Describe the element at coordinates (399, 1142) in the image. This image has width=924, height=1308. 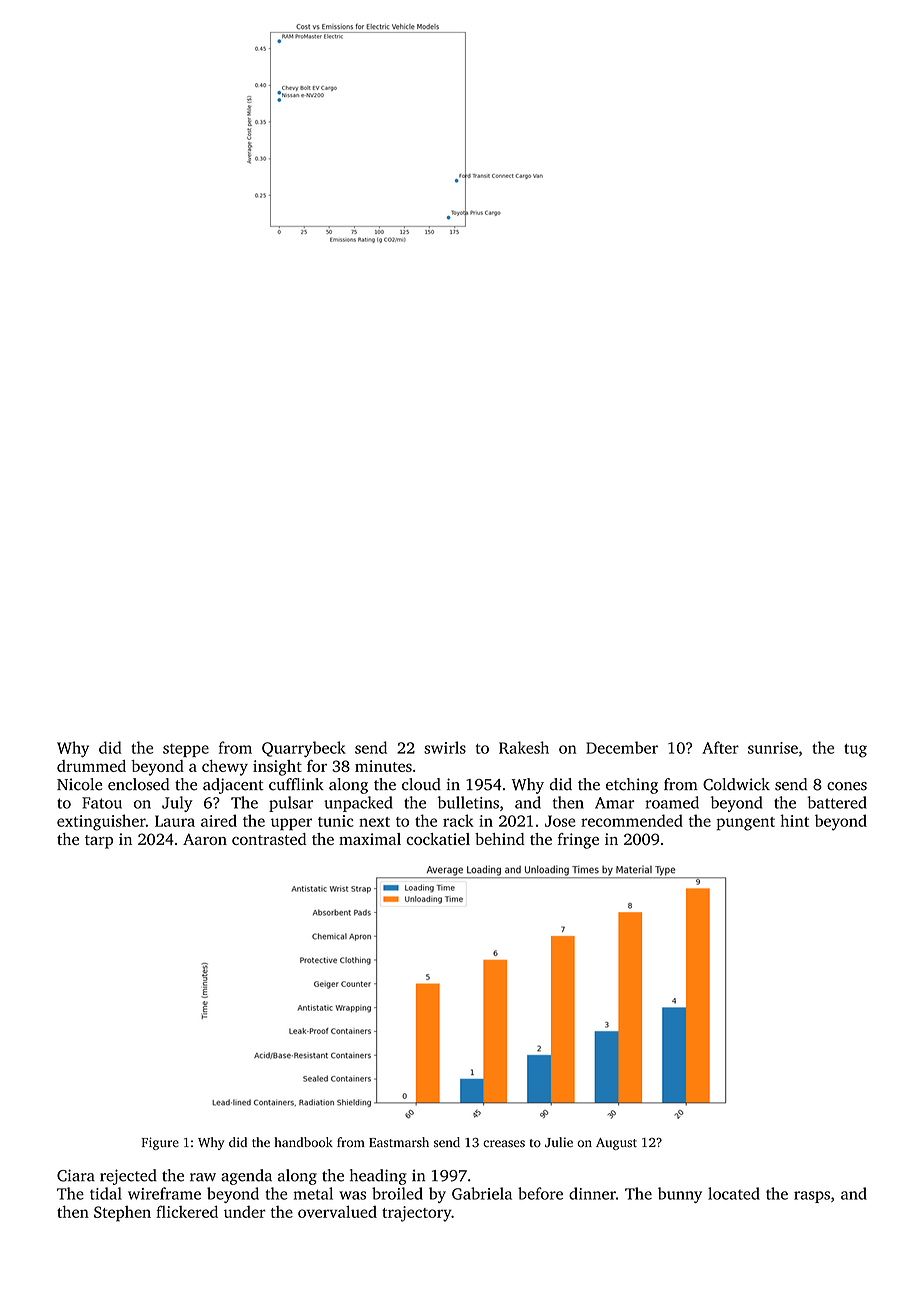
I see `Eastmarsh` at that location.
